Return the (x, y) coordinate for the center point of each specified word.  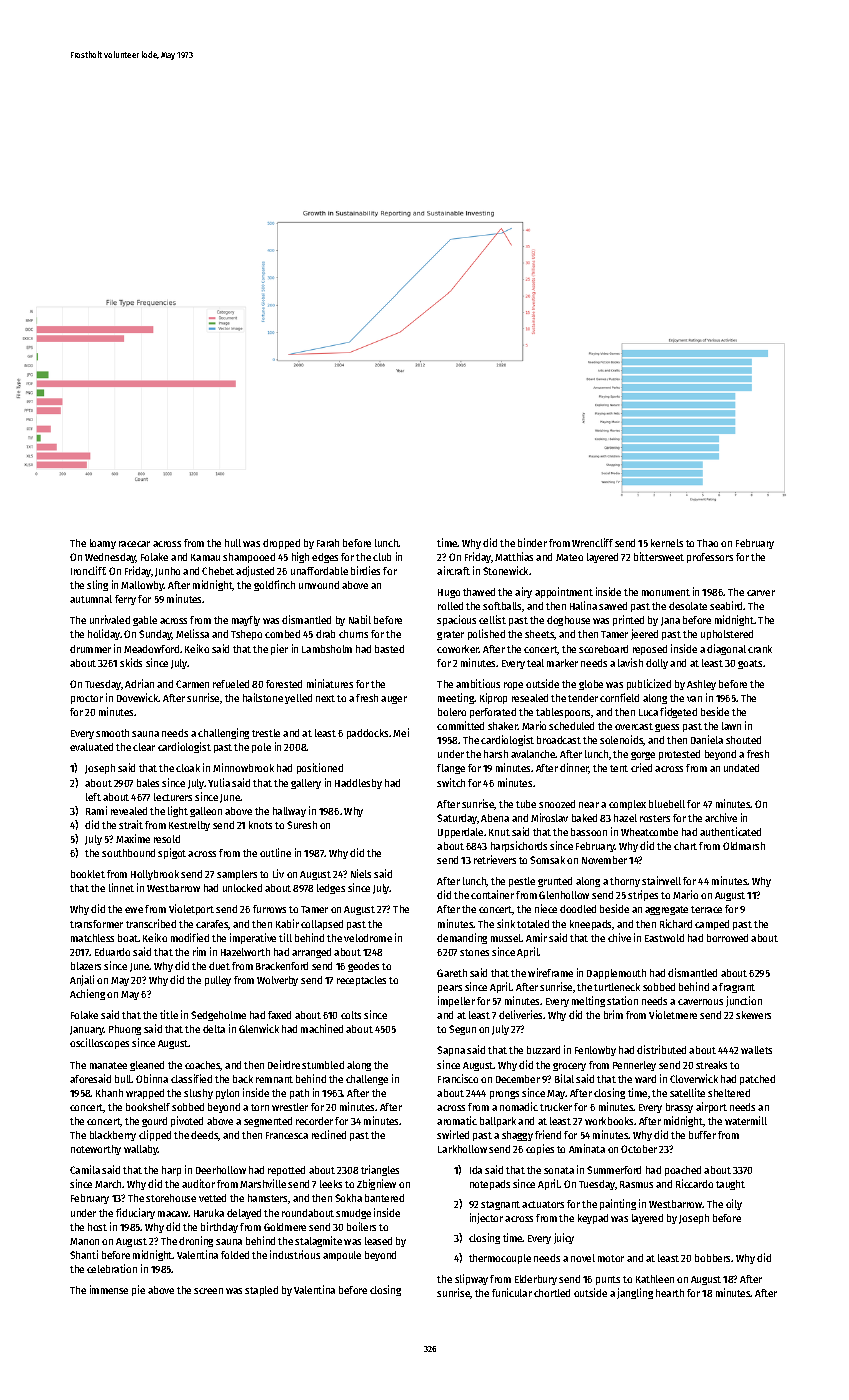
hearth (670, 1293)
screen (208, 1291)
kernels (667, 543)
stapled (261, 1291)
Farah (328, 543)
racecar (134, 544)
